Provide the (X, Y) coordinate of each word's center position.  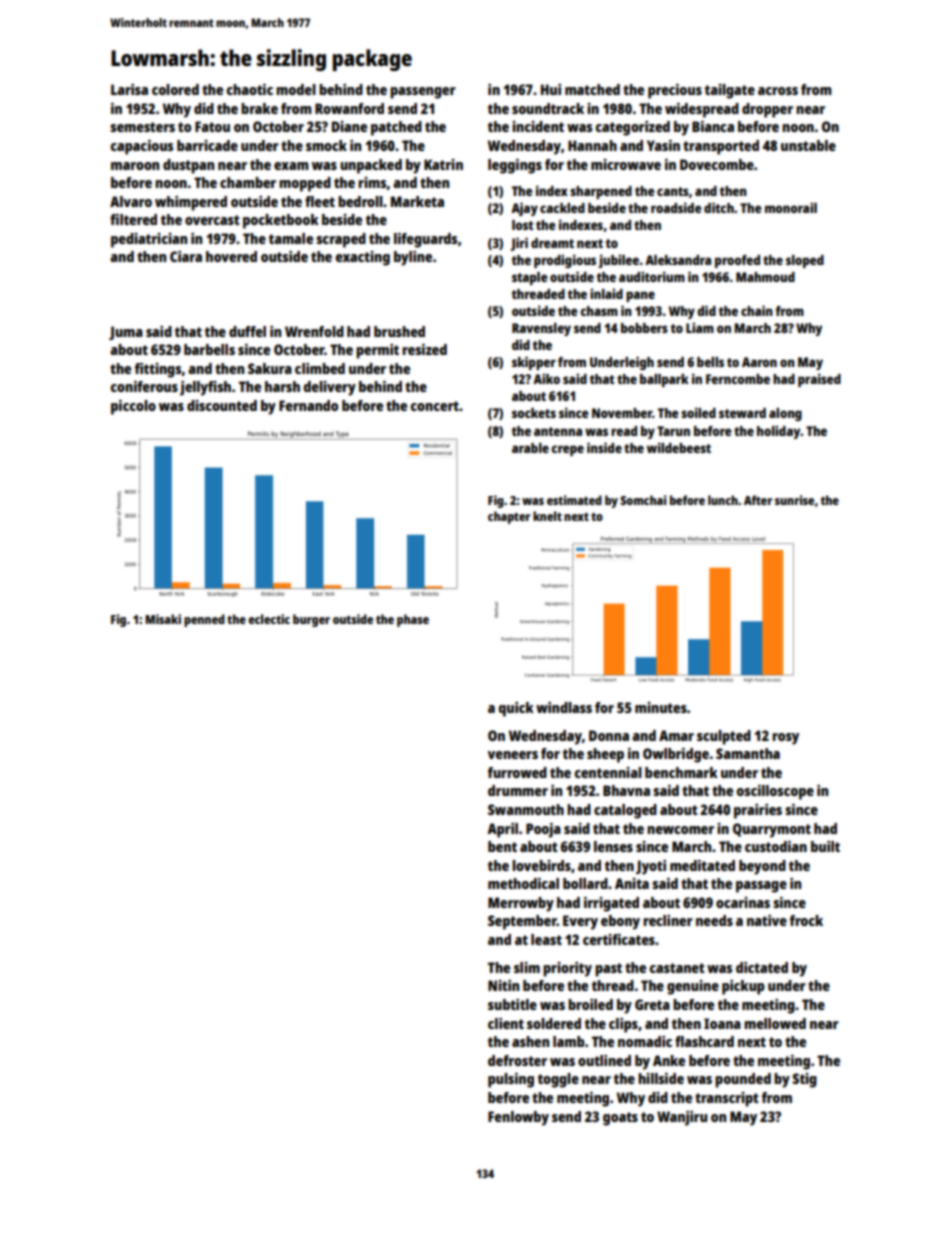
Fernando (308, 405)
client (506, 1023)
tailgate (730, 91)
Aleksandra (678, 260)
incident (538, 126)
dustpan (188, 166)
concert (435, 406)
